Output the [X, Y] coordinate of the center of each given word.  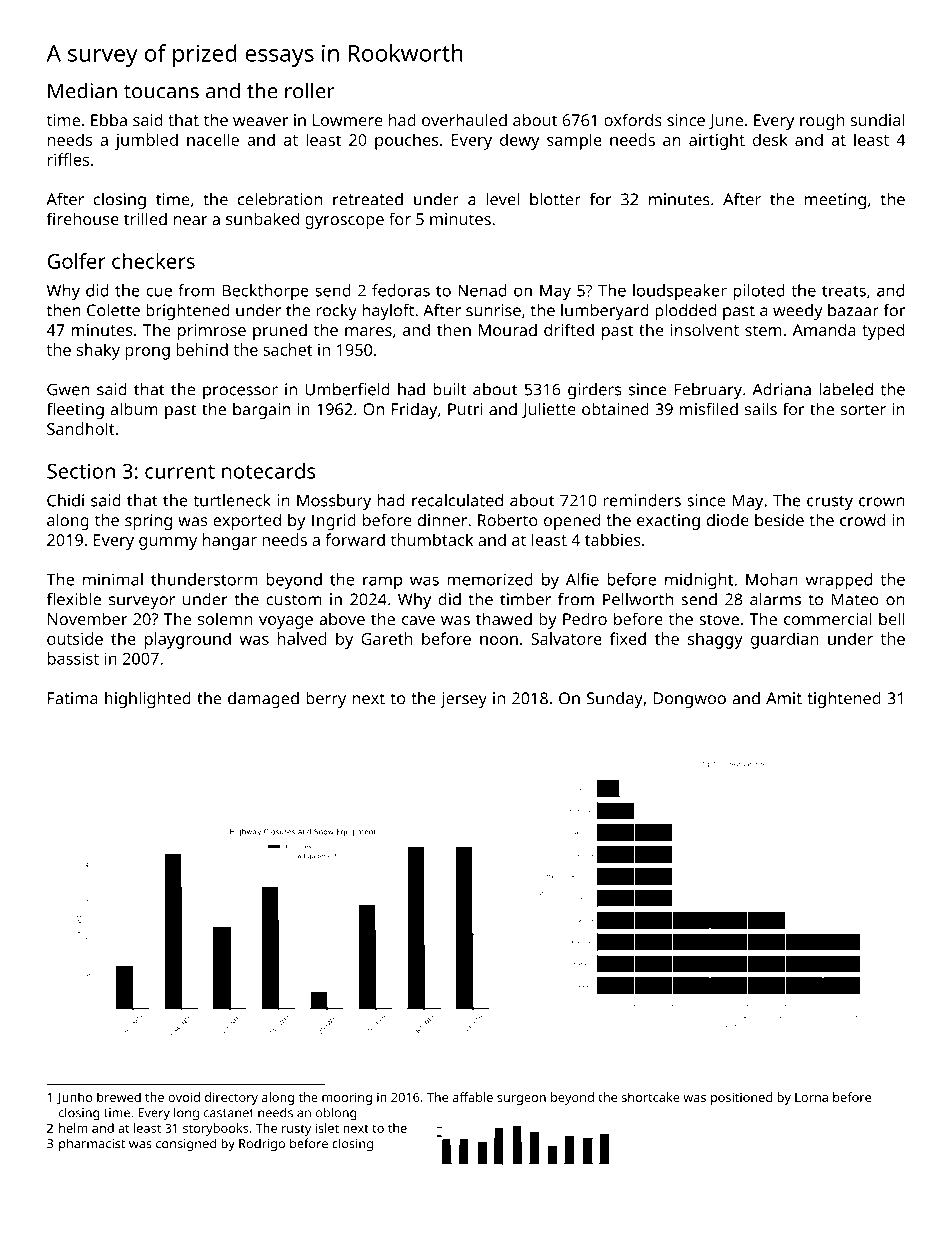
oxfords [633, 120]
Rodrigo [262, 1145]
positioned [741, 1098]
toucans [161, 92]
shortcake [651, 1097]
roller [310, 90]
